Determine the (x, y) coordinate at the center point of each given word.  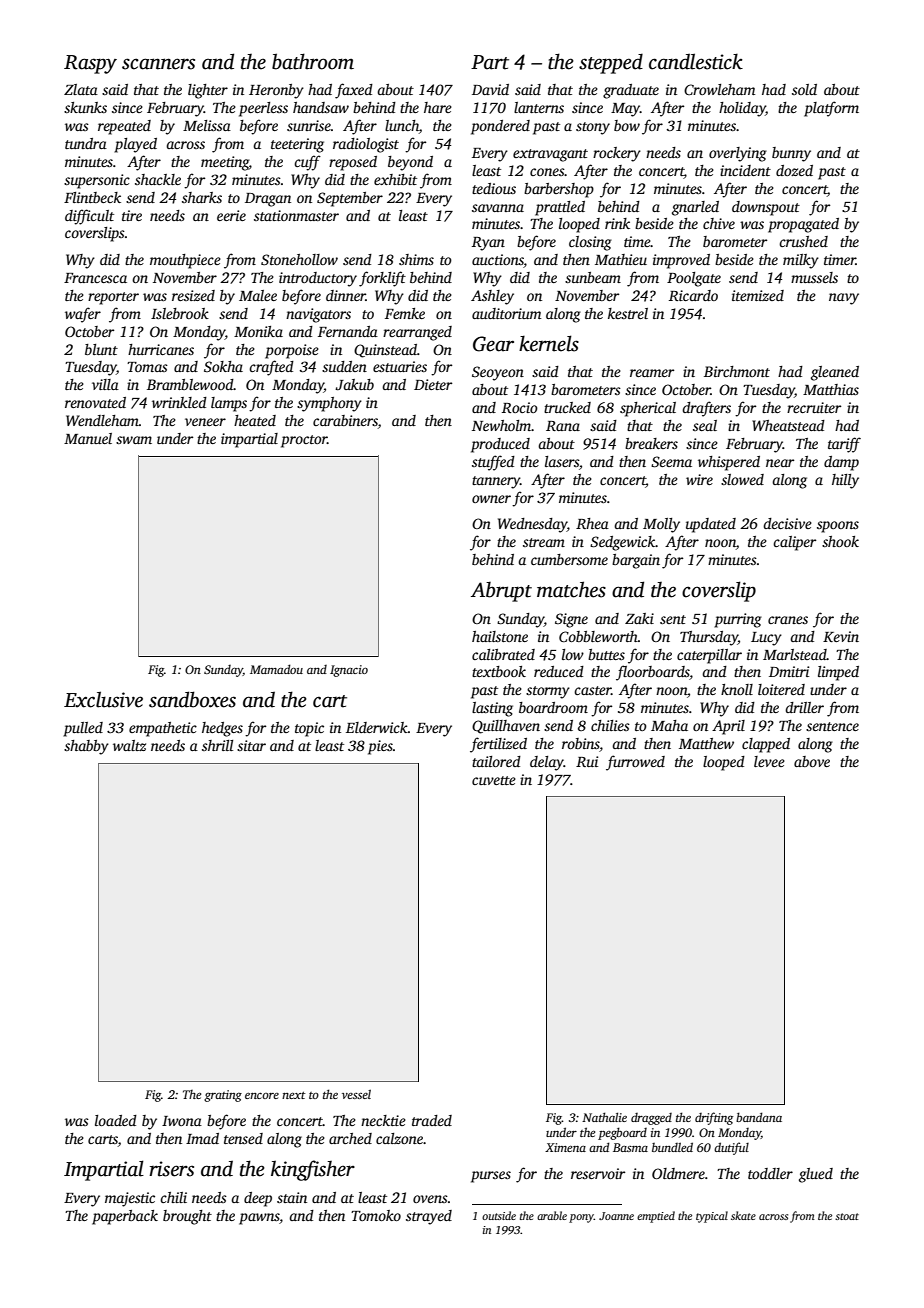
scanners (158, 64)
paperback (125, 1217)
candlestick (696, 61)
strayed (429, 1217)
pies (380, 747)
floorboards (653, 673)
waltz (129, 745)
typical (712, 1217)
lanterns (539, 107)
